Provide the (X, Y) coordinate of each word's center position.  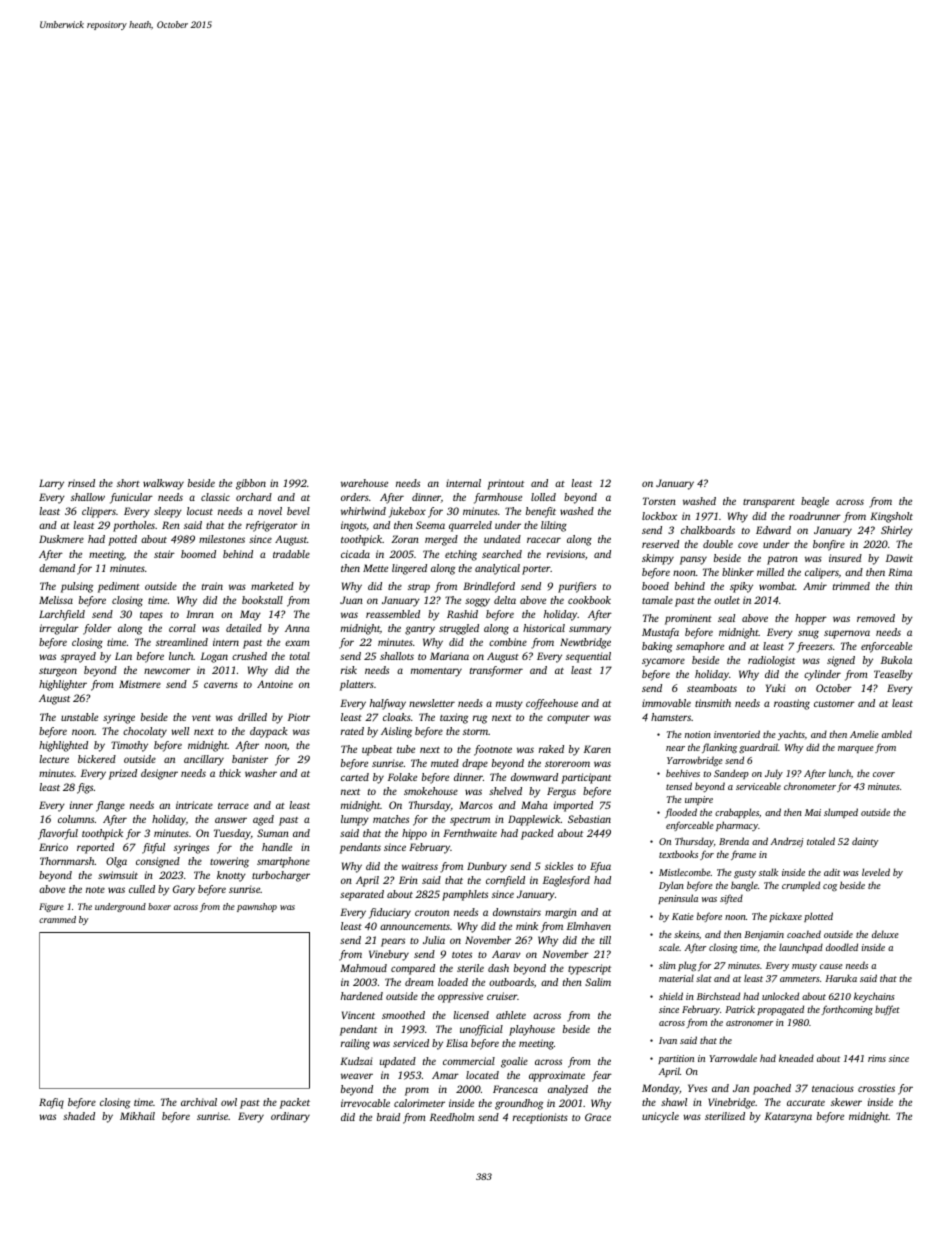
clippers (99, 512)
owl (229, 1102)
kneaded (796, 1058)
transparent (769, 503)
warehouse (364, 483)
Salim (598, 982)
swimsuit (118, 875)
